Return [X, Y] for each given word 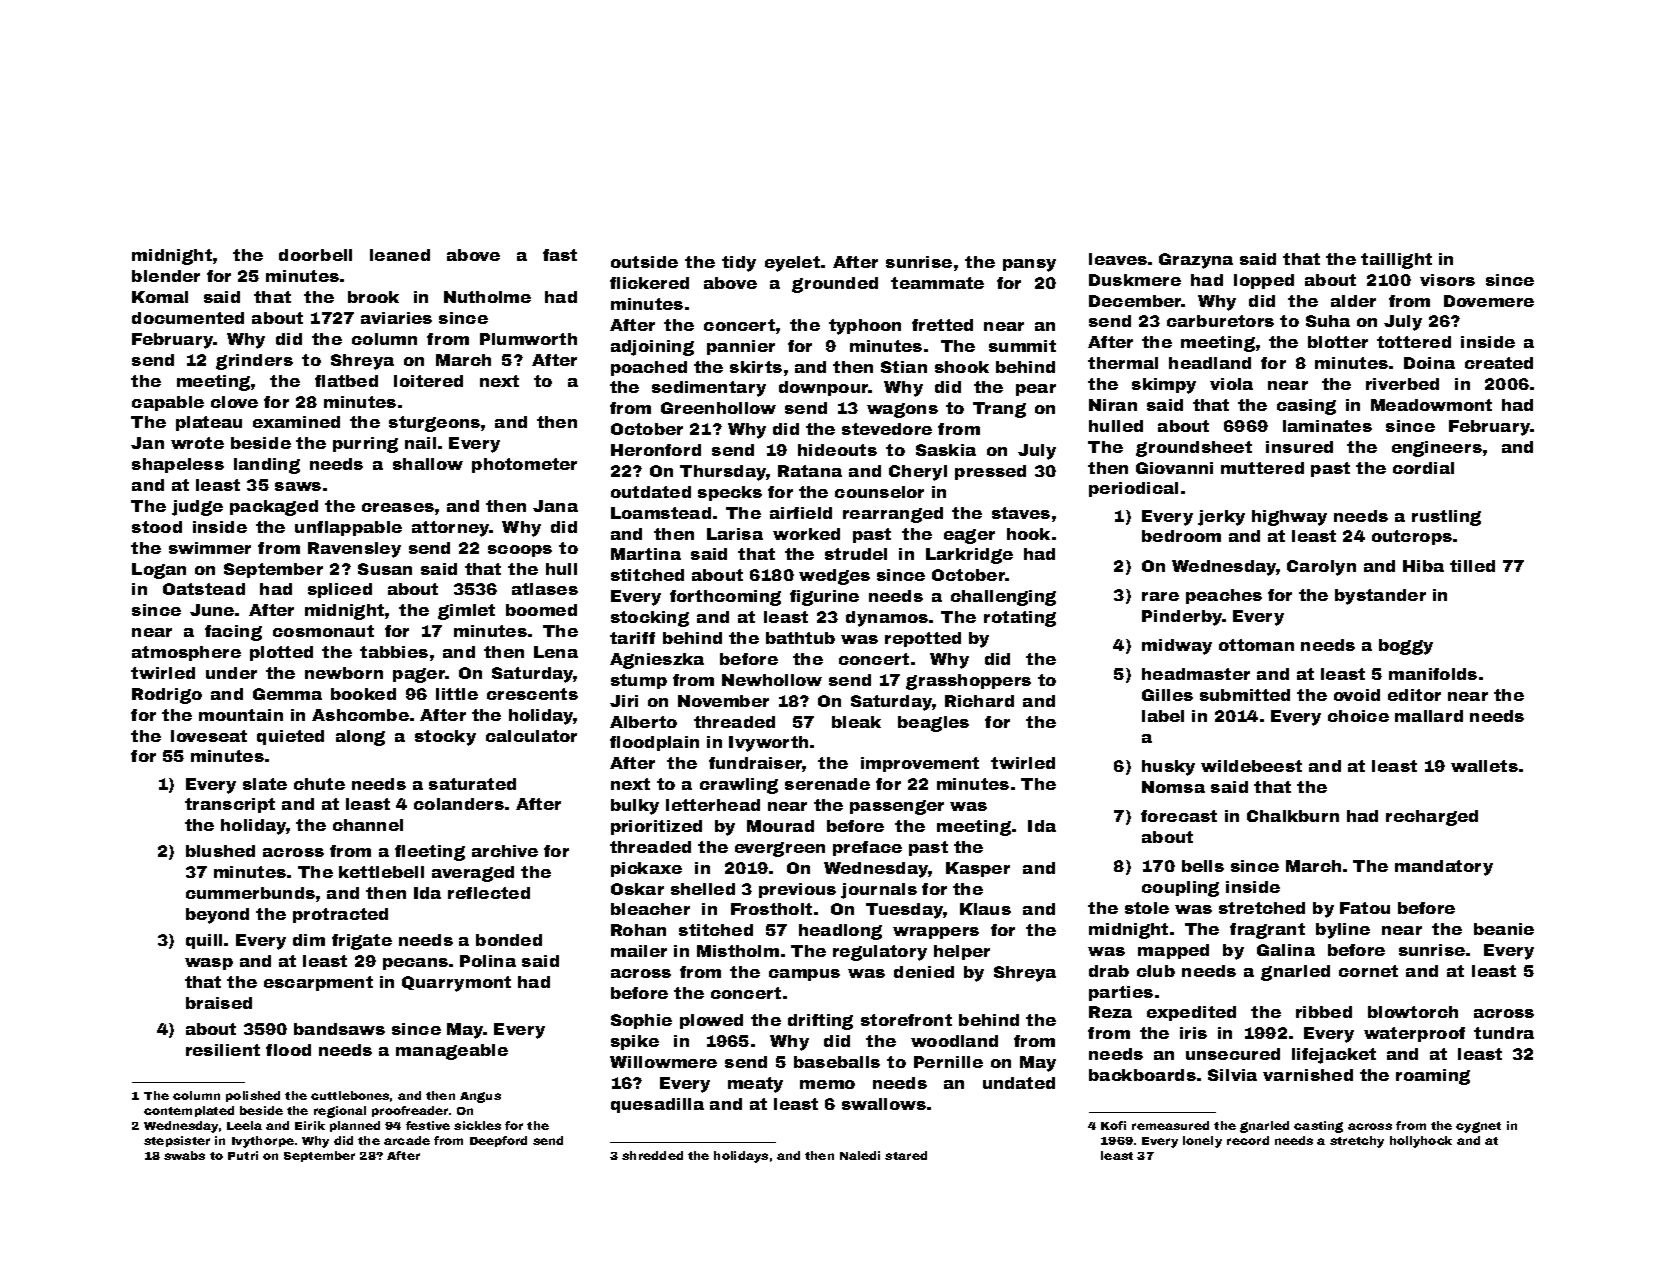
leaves [1118, 259]
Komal [160, 297]
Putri [243, 1155]
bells [1203, 866]
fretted [942, 325]
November [723, 701]
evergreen [780, 849]
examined [296, 422]
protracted [340, 915]
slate [265, 784]
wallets [1484, 766]
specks [730, 493]
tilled [1472, 566]
